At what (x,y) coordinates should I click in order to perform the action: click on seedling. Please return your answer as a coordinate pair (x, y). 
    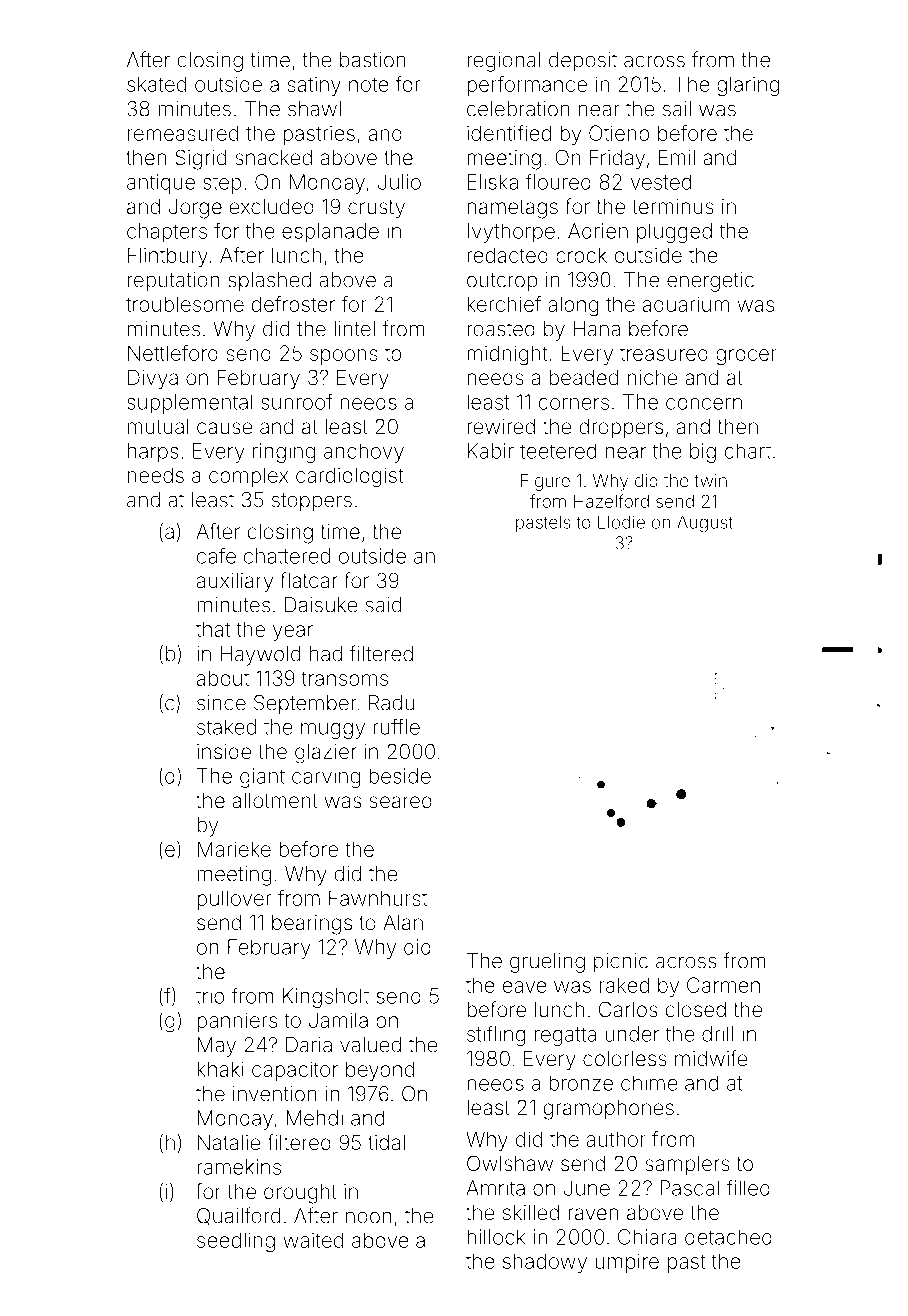
    Looking at the image, I should click on (236, 1242).
